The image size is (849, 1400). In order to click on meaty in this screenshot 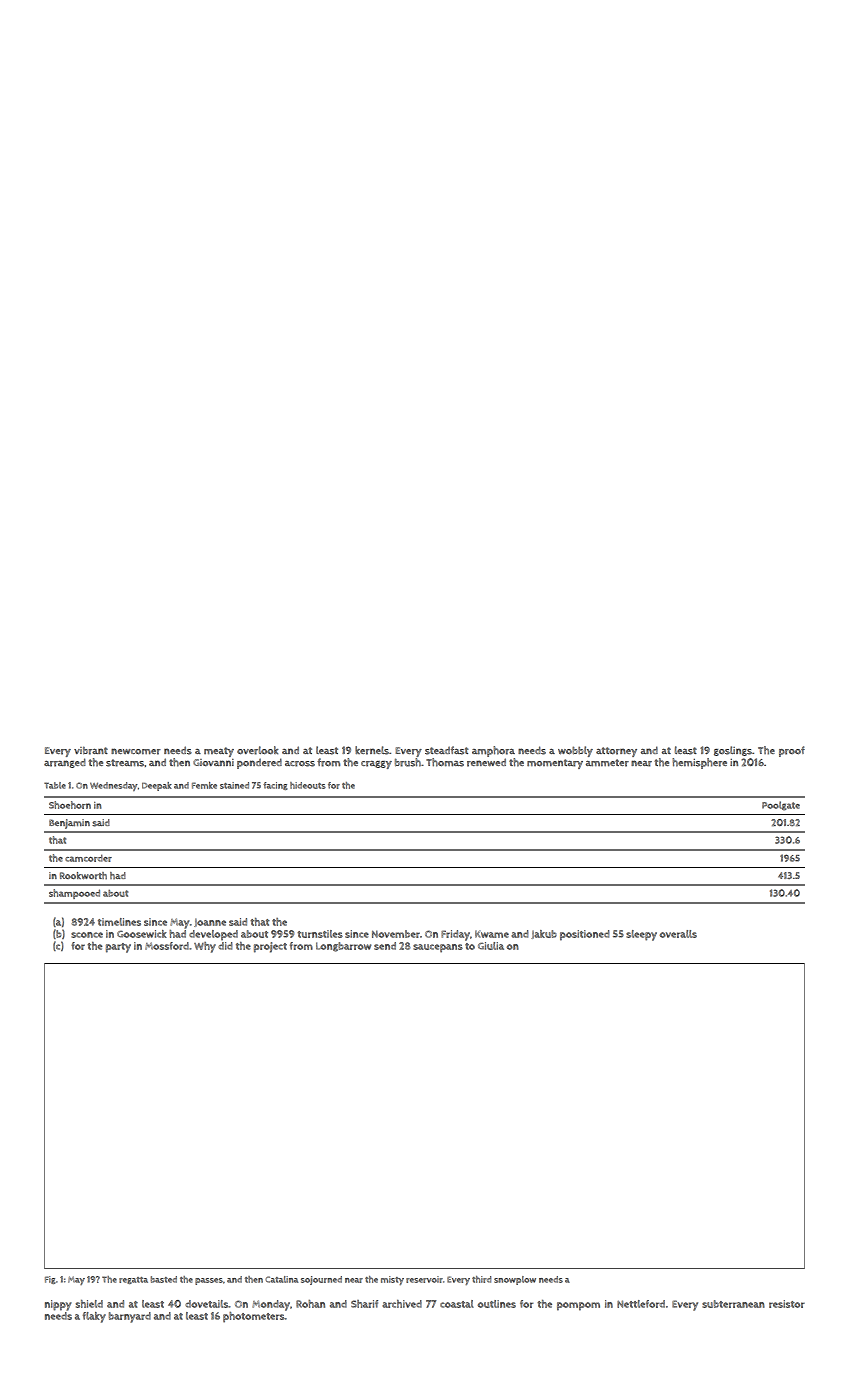, I will do `click(219, 752)`.
